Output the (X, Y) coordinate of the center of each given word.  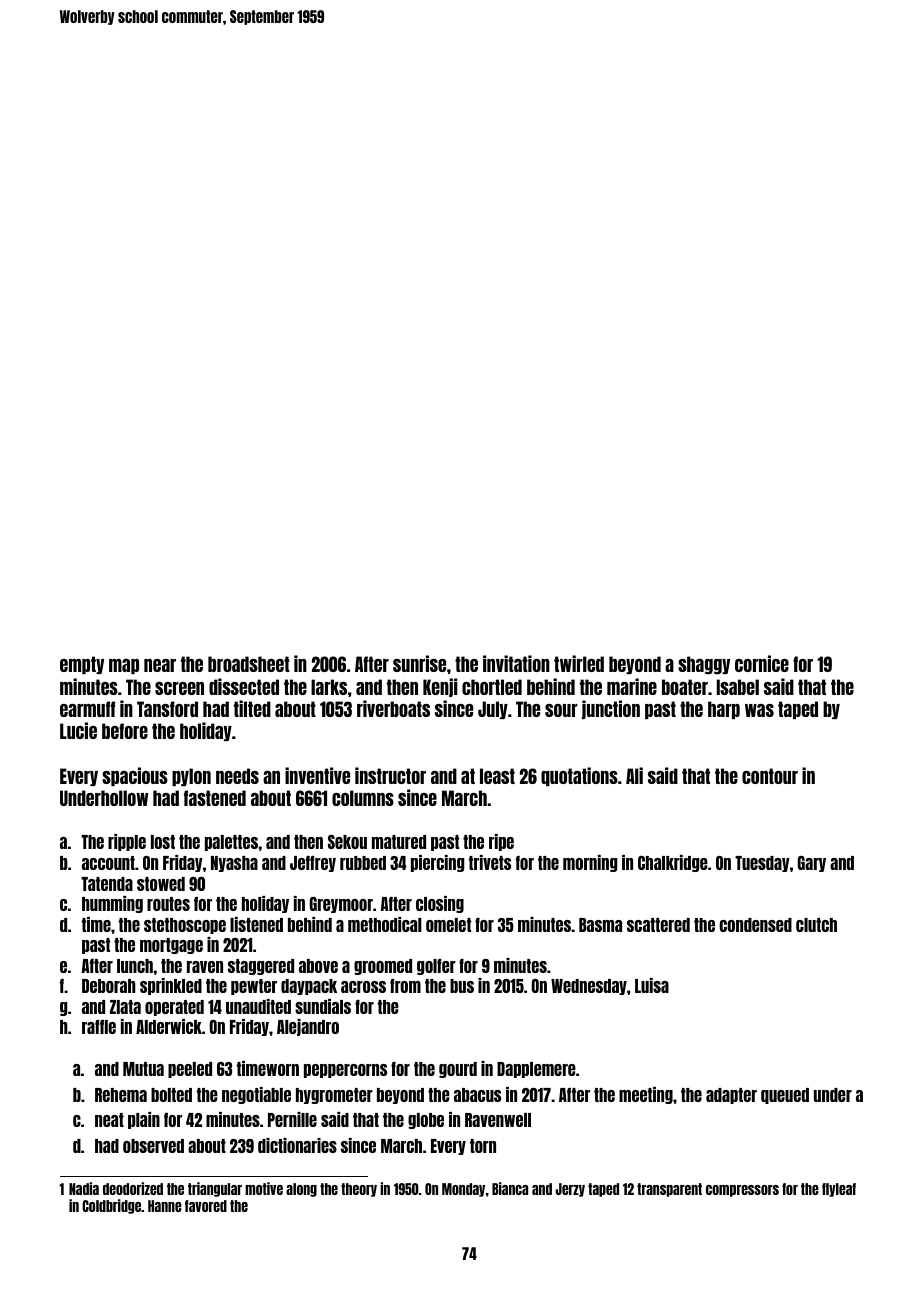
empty (82, 665)
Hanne (165, 1206)
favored (206, 1206)
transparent (669, 1190)
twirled (579, 663)
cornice (762, 663)
